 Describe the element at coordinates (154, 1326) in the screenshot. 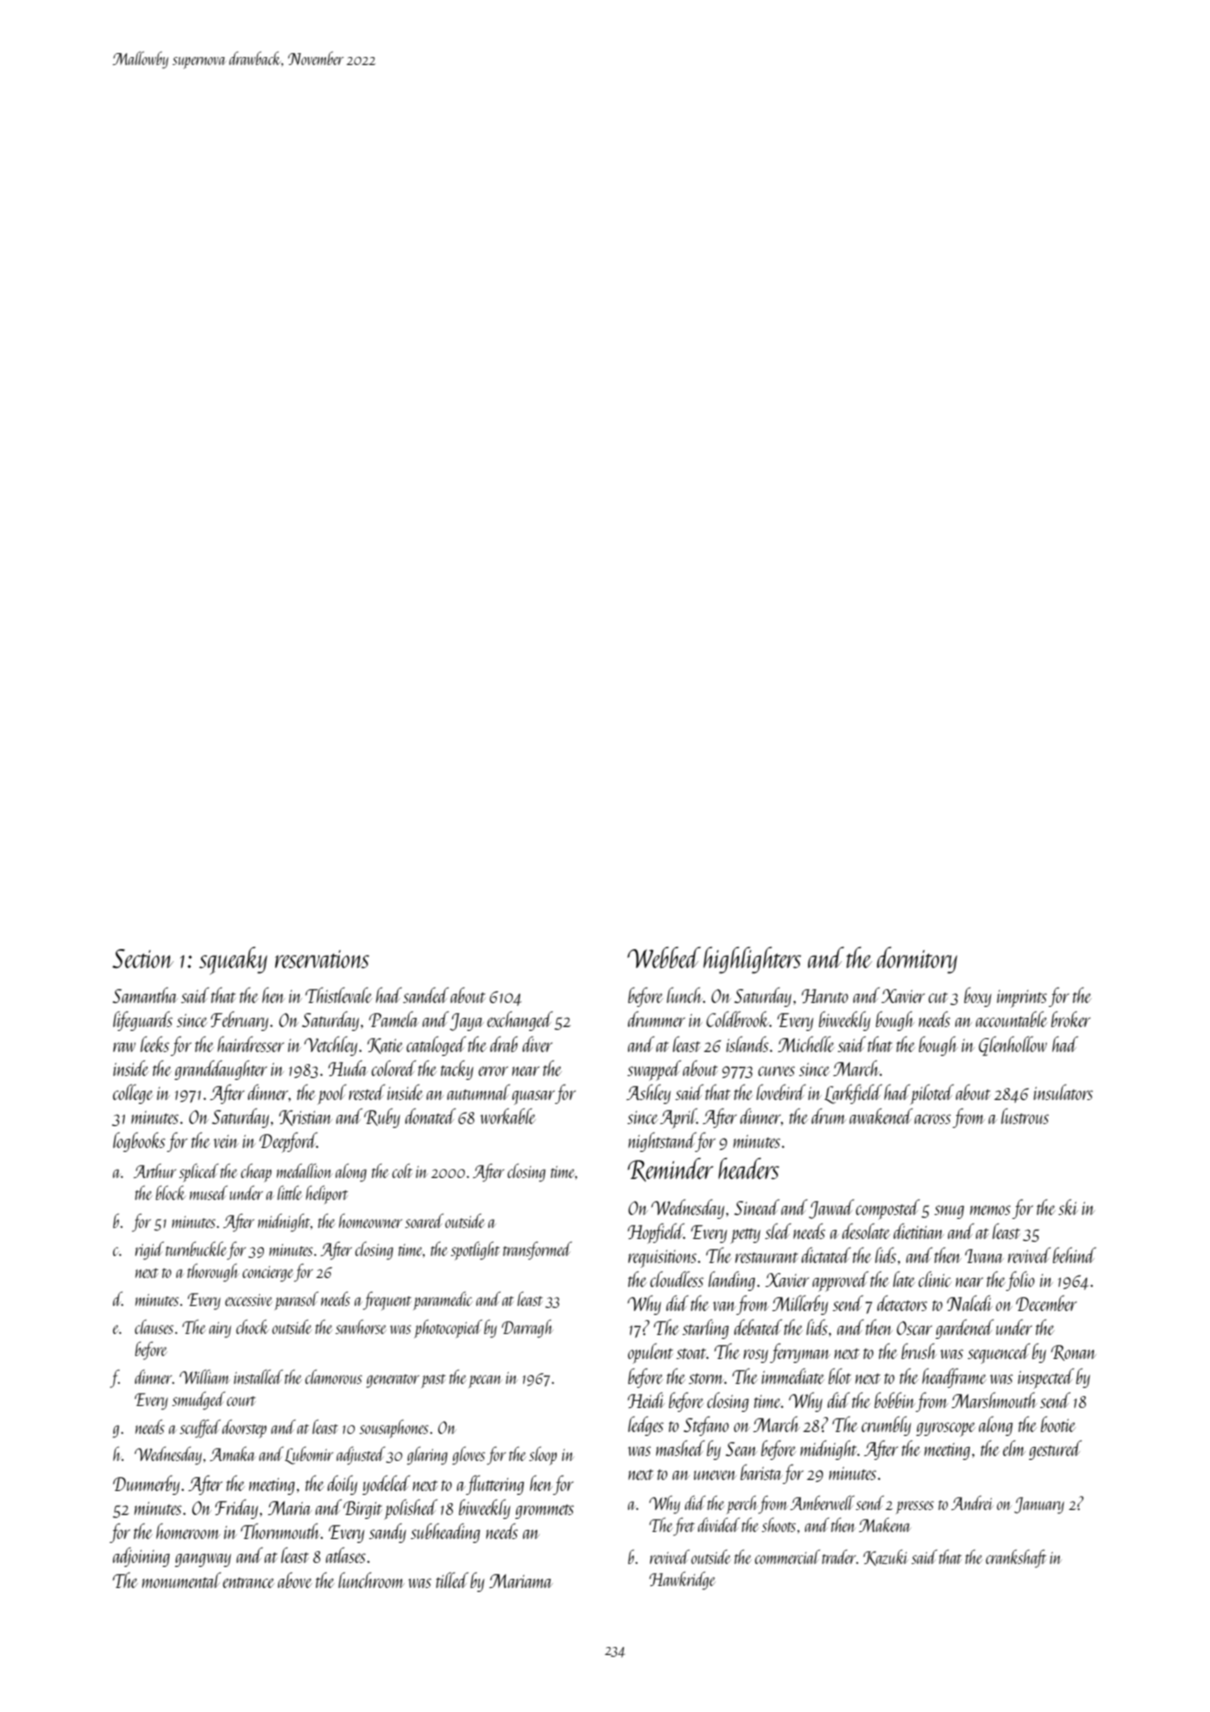

I see `clauses` at that location.
